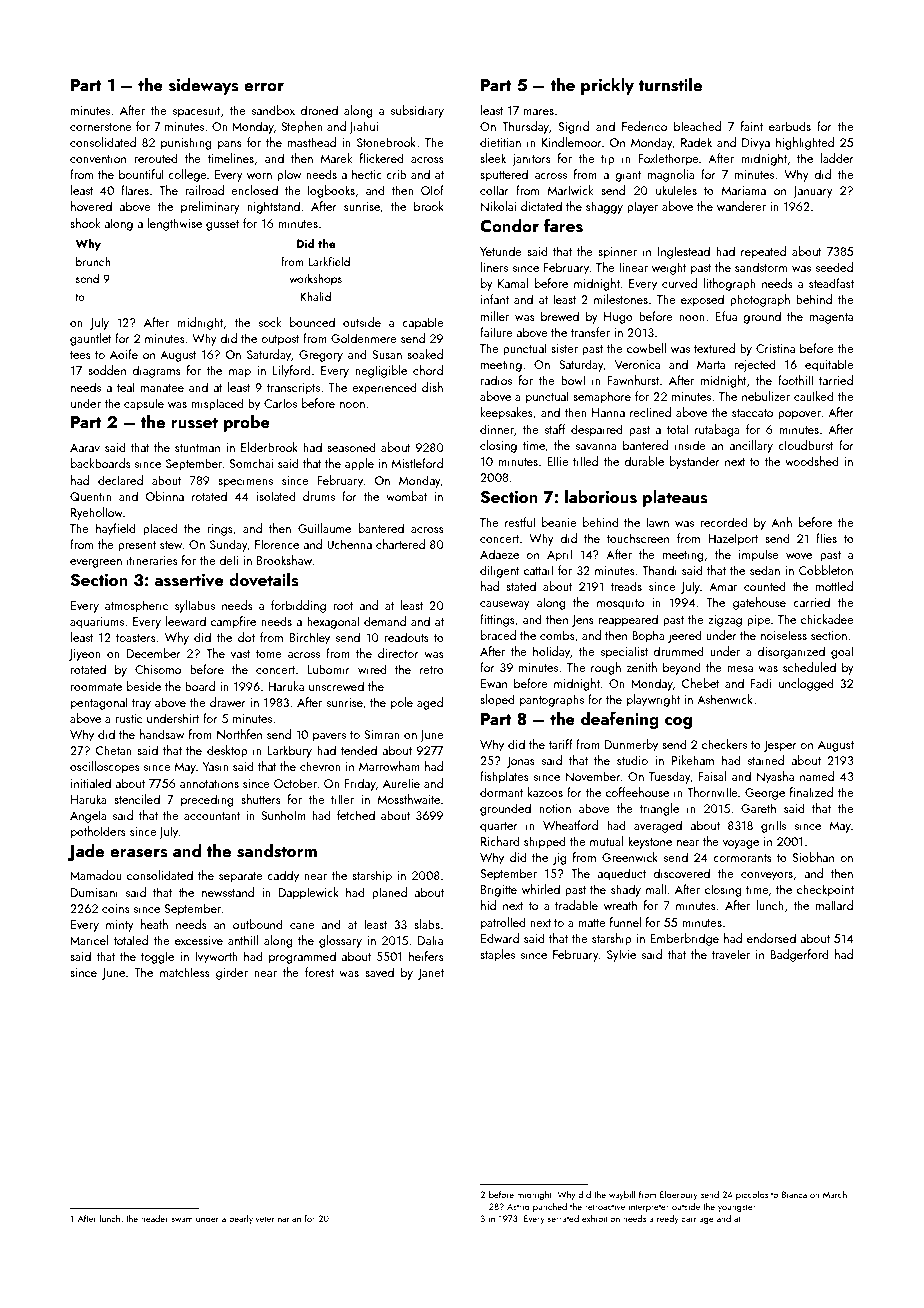 Image resolution: width=924 pixels, height=1308 pixels. I want to click on mares, so click(538, 112).
